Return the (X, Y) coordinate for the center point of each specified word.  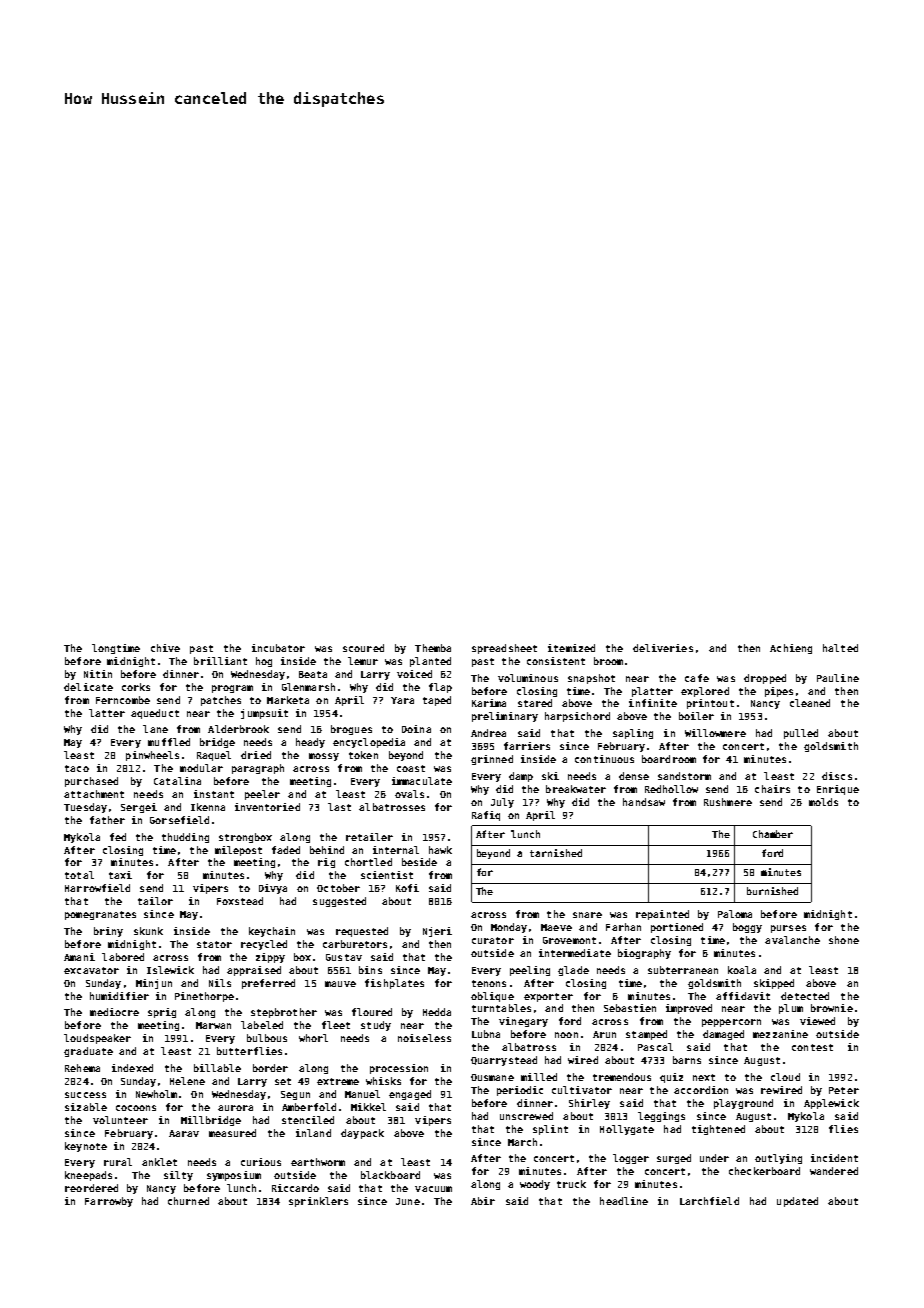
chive (165, 648)
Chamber (773, 834)
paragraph (258, 769)
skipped (774, 984)
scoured (363, 648)
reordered (91, 1188)
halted (840, 648)
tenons (489, 983)
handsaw (644, 802)
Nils (220, 983)
